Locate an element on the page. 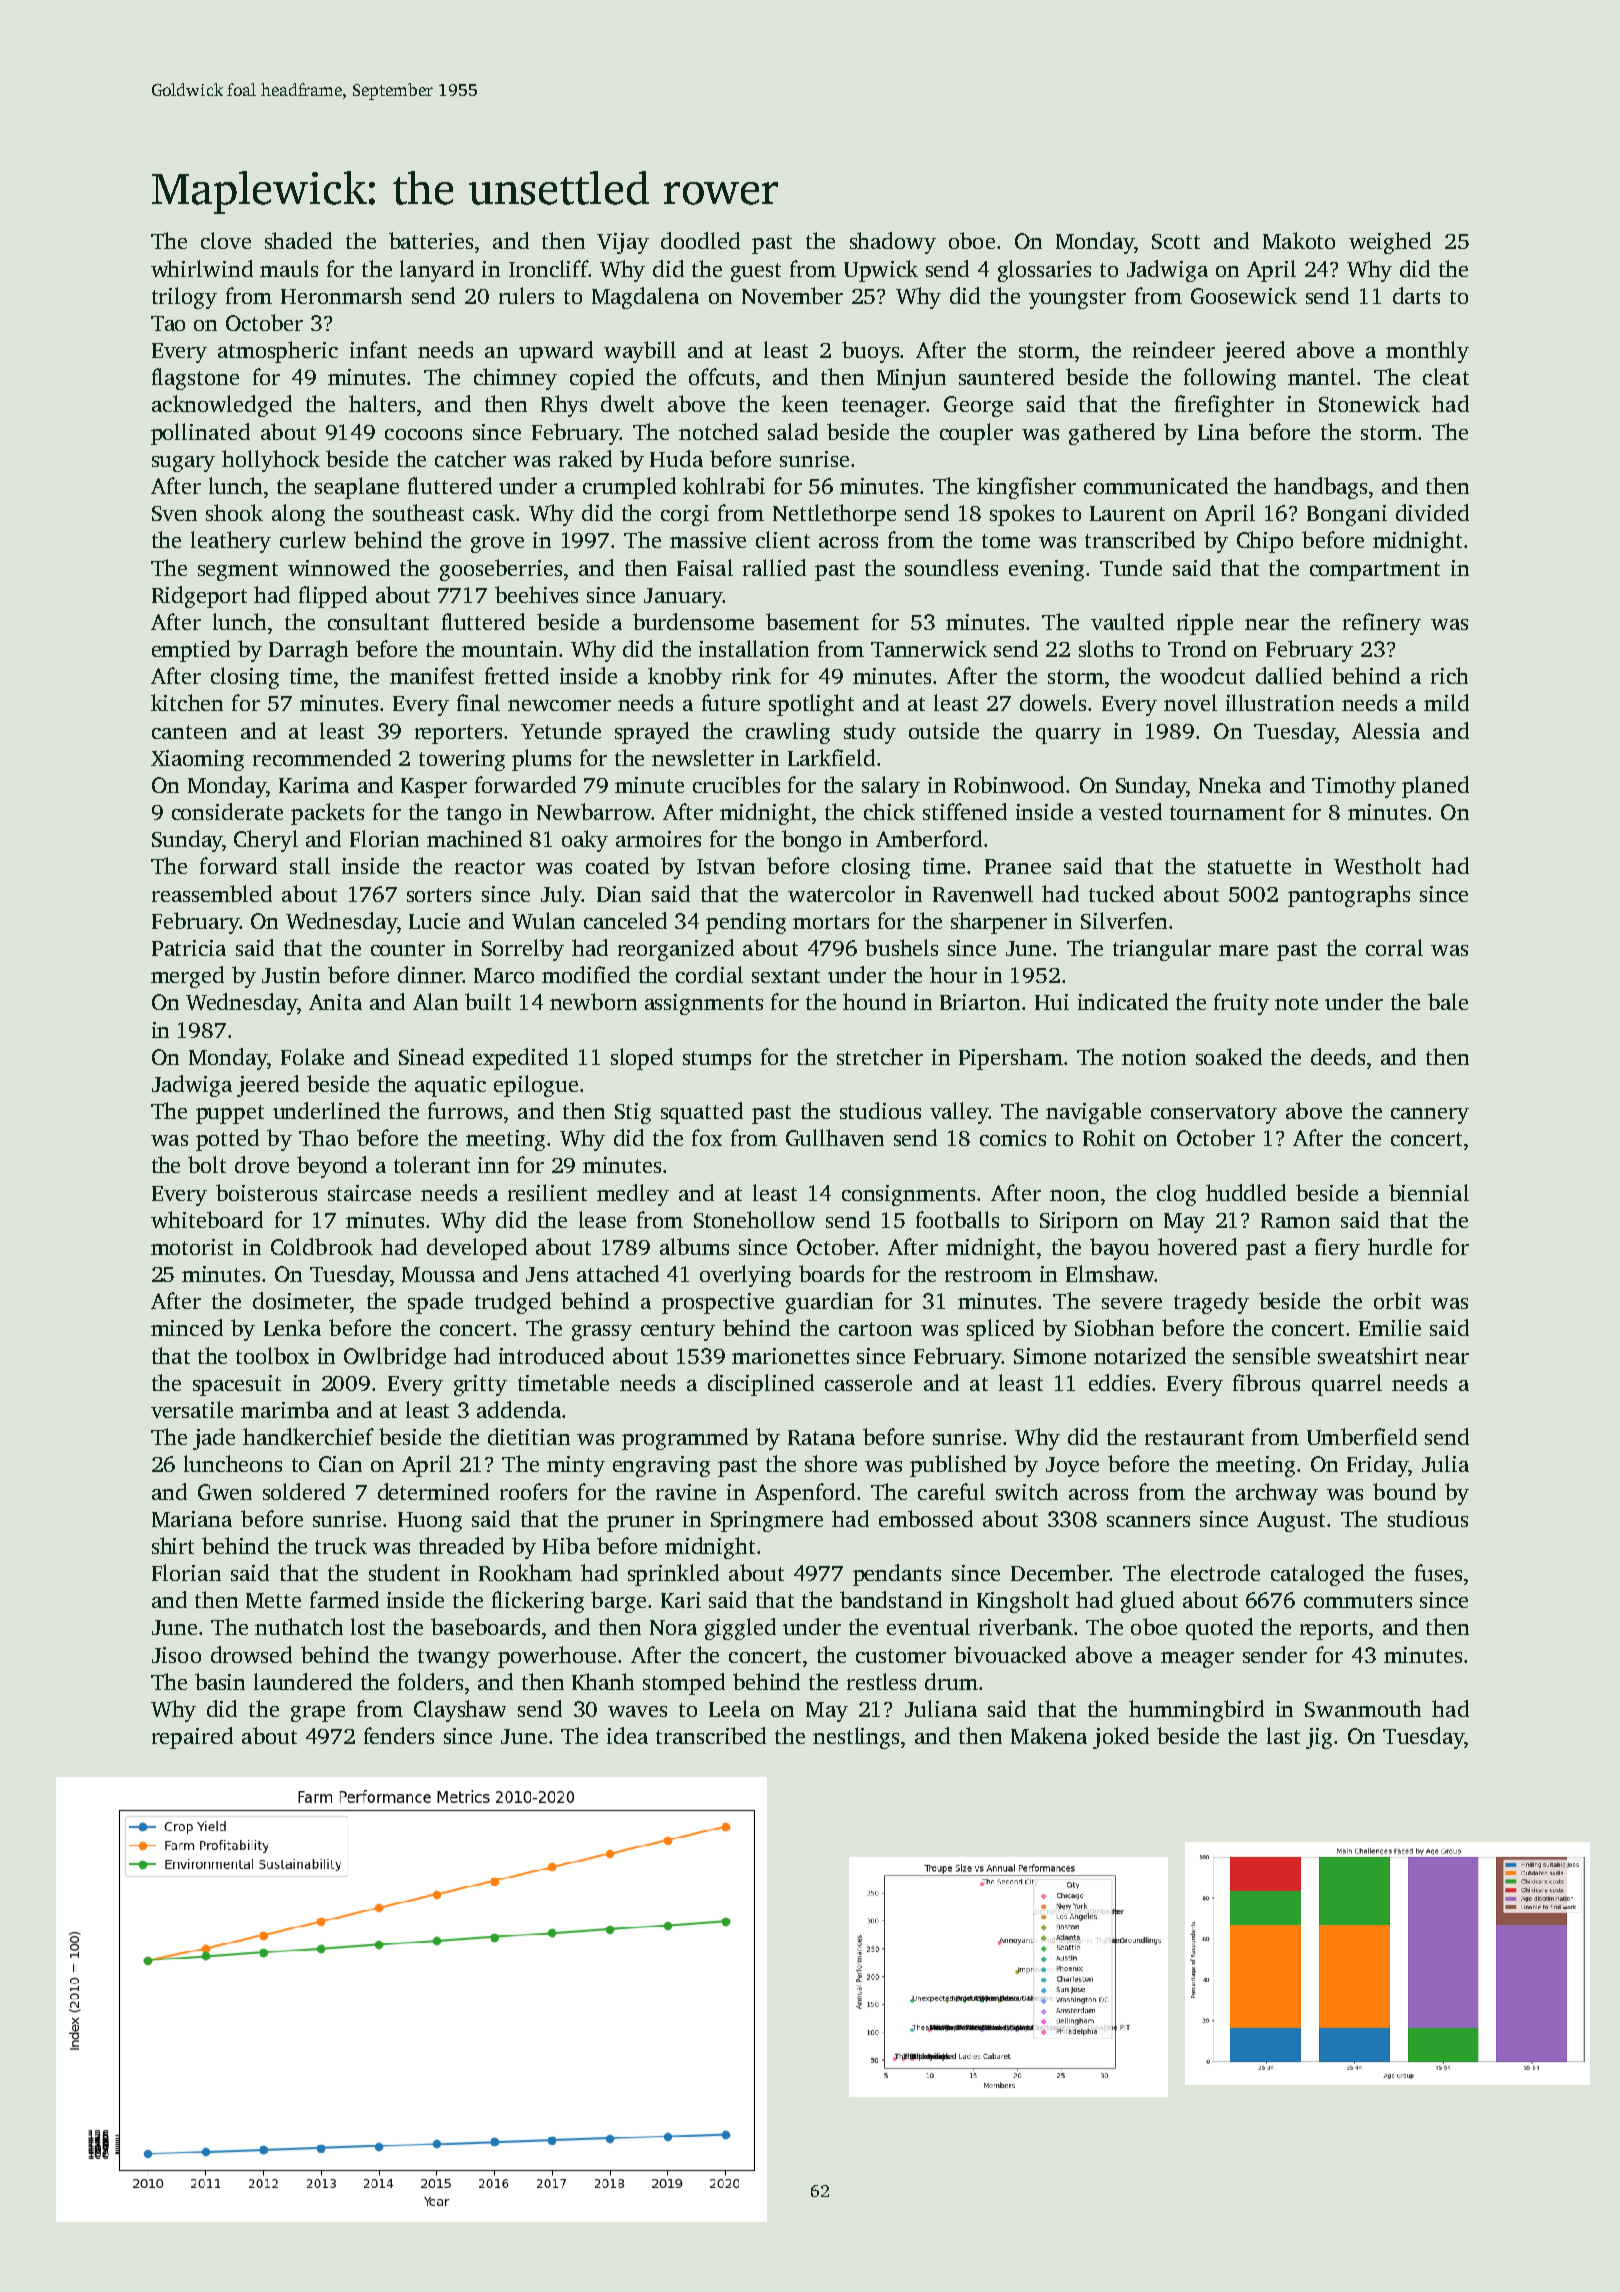 This image has width=1620, height=2292. puppet is located at coordinates (230, 1114).
